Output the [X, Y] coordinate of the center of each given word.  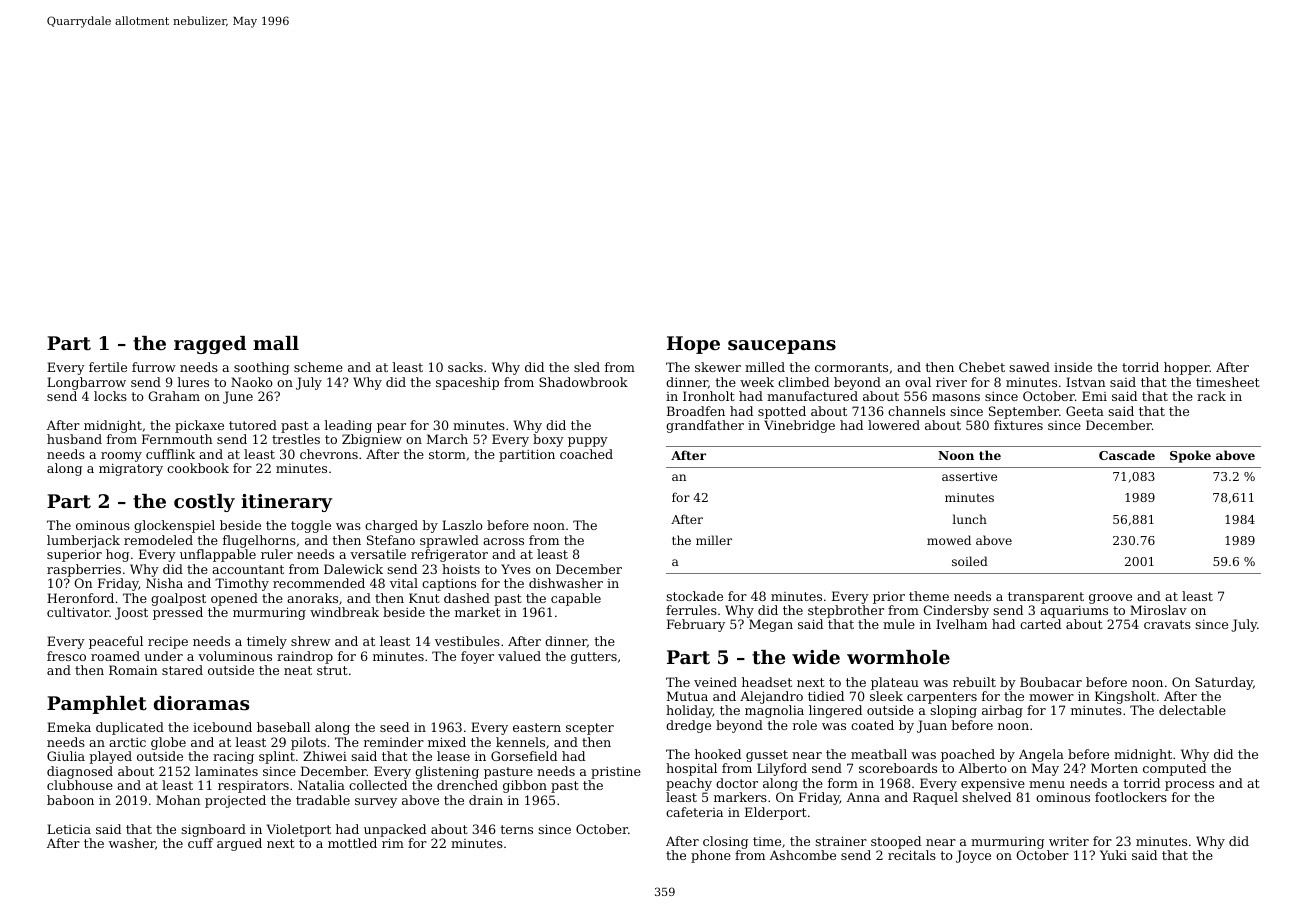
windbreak [344, 612]
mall [276, 343]
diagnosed [80, 772]
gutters [594, 658]
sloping [953, 711]
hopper [1187, 368]
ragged [210, 345]
